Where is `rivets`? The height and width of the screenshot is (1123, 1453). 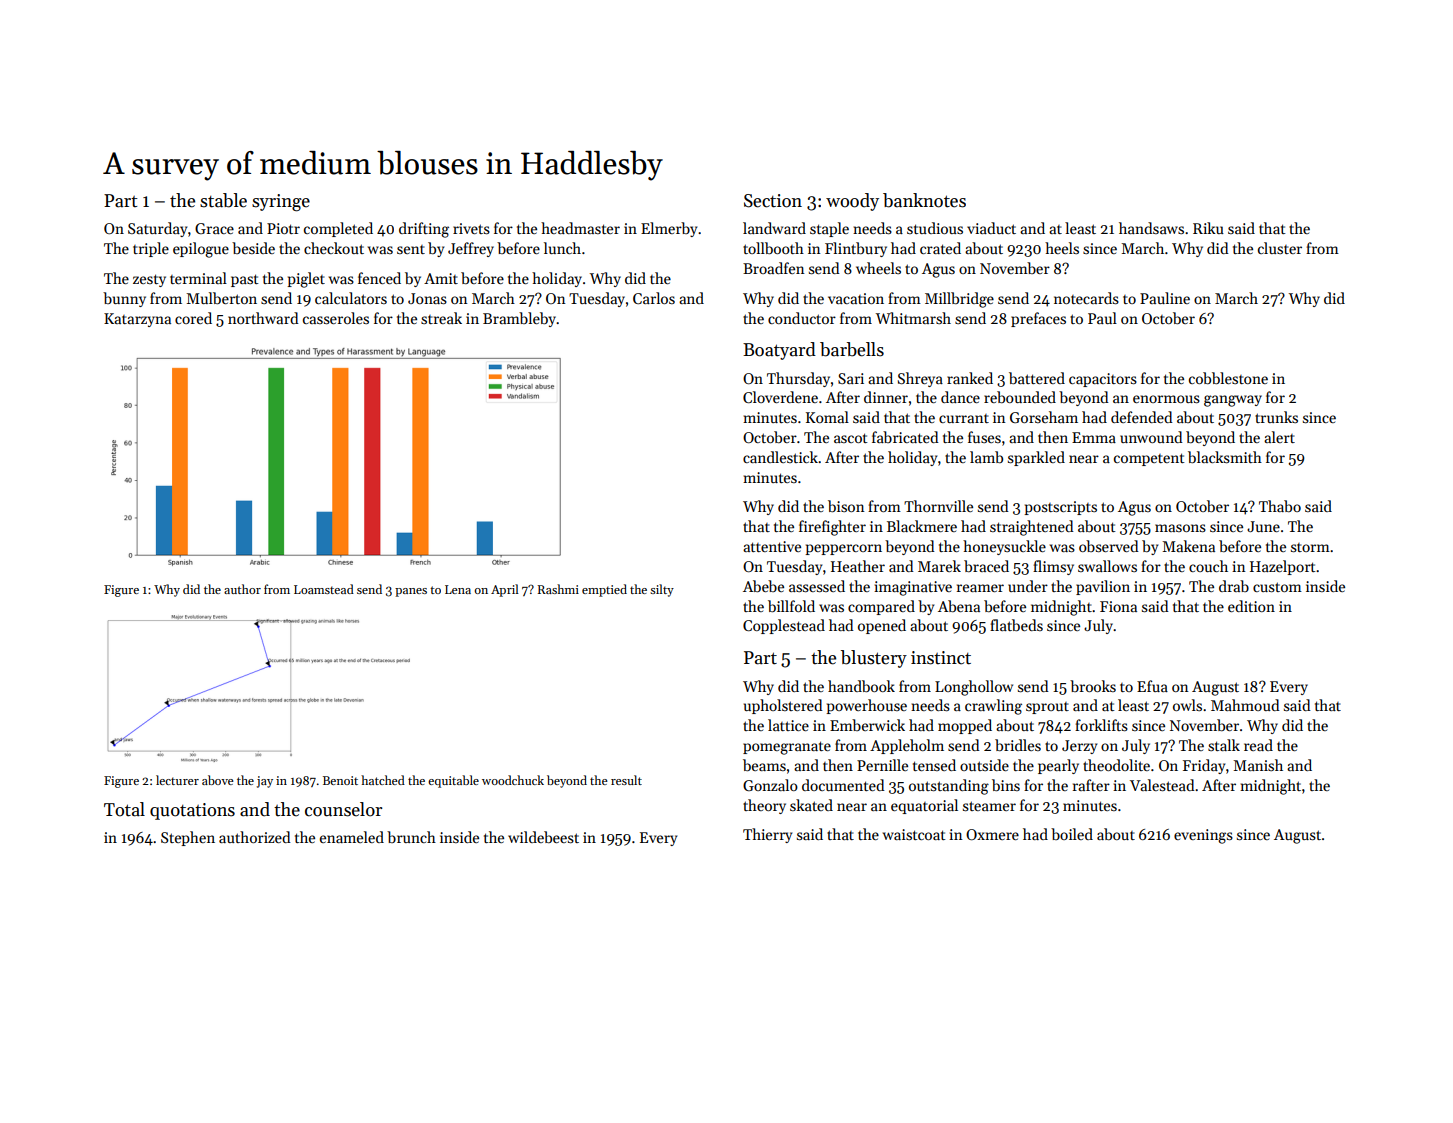 rivets is located at coordinates (471, 228).
